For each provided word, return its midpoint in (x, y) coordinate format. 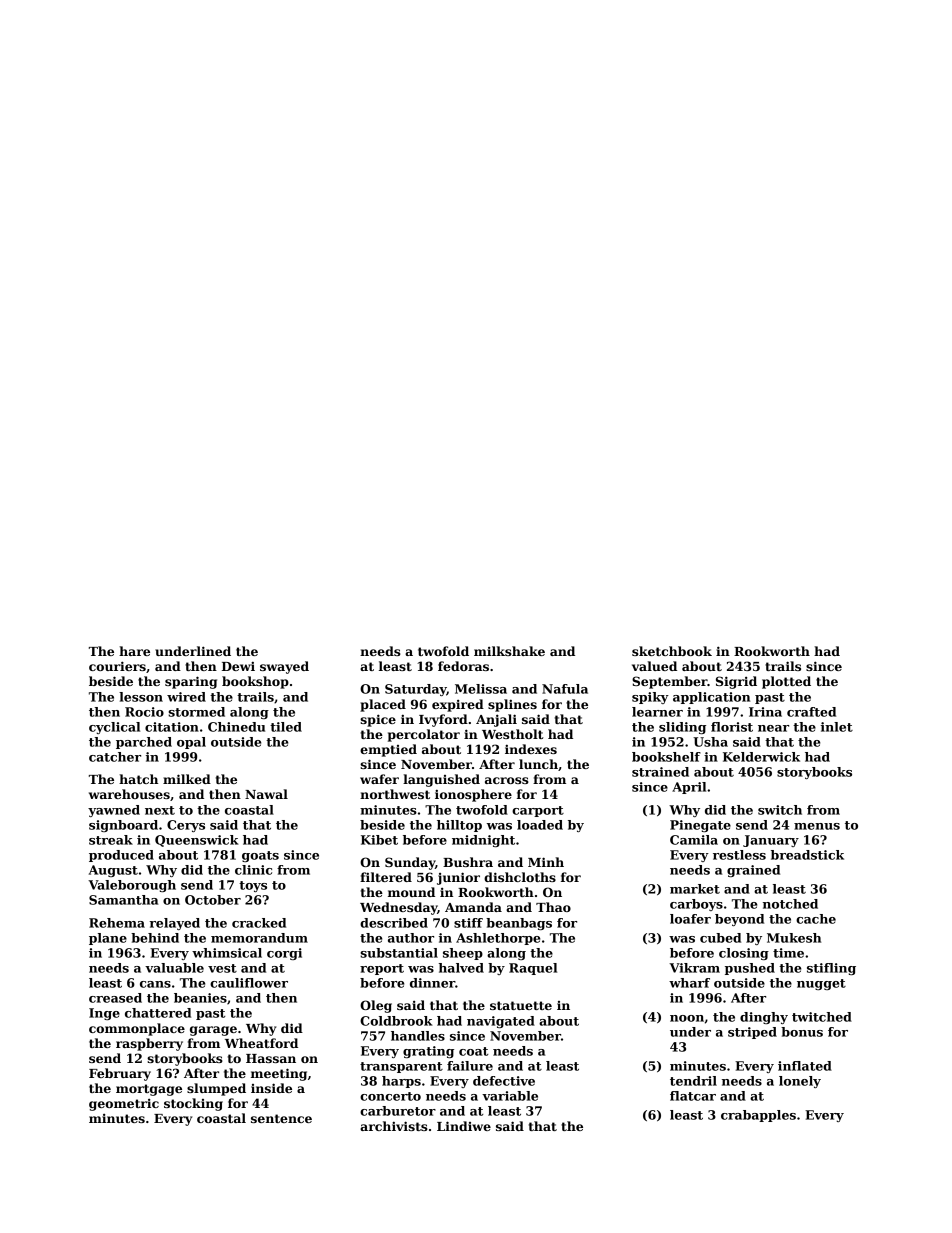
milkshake (509, 651)
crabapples (758, 1116)
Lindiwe (464, 1126)
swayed (284, 667)
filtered (386, 877)
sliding (682, 728)
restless (739, 855)
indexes (531, 749)
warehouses (129, 794)
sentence (281, 1118)
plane (108, 939)
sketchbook (672, 651)
